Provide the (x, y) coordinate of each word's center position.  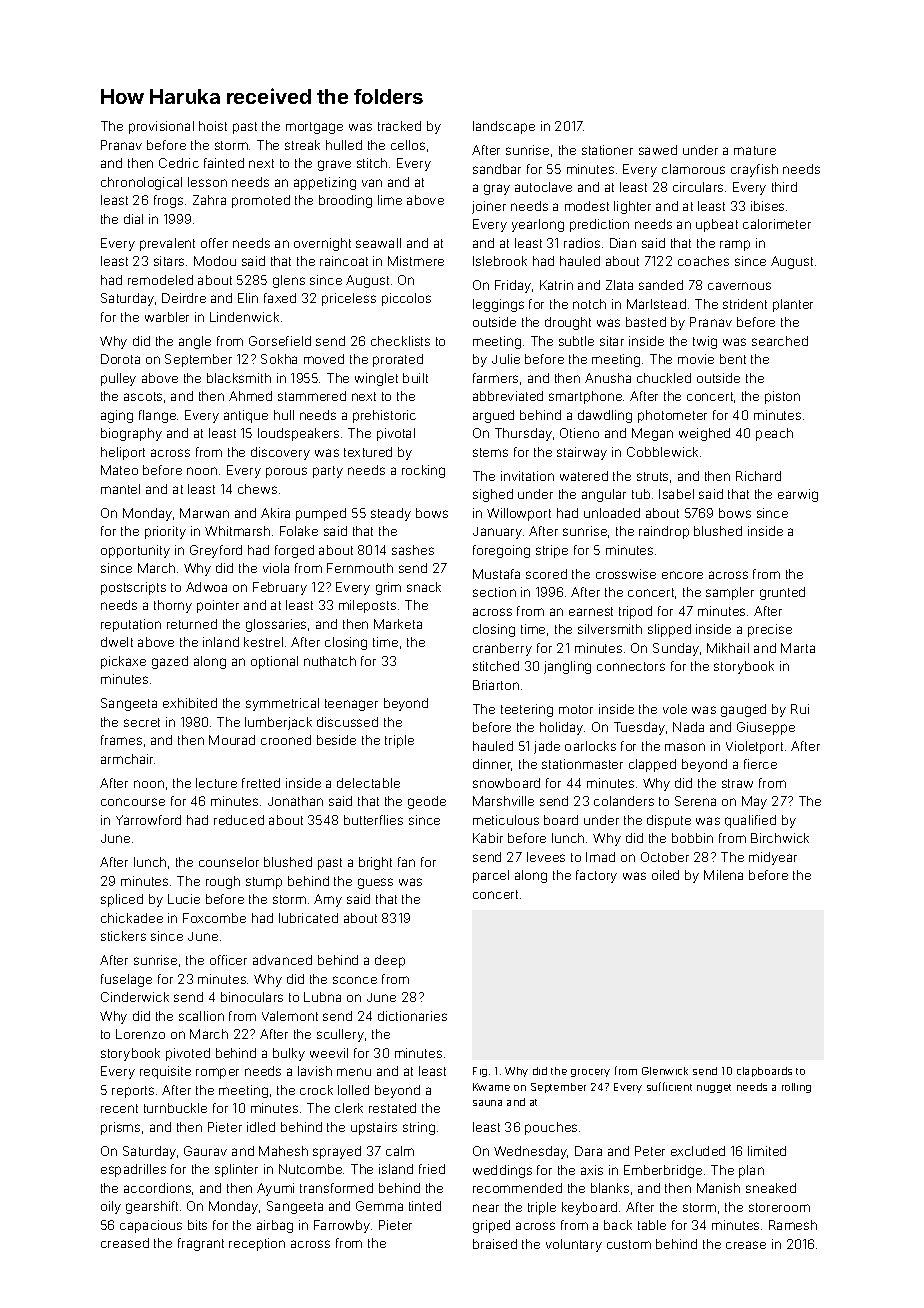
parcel (491, 876)
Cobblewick (662, 452)
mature (755, 150)
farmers (495, 378)
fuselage (126, 980)
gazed (170, 662)
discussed (347, 722)
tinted (425, 1206)
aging (117, 416)
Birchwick (780, 838)
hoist (213, 126)
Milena (723, 875)
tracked (399, 126)
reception (257, 1244)
